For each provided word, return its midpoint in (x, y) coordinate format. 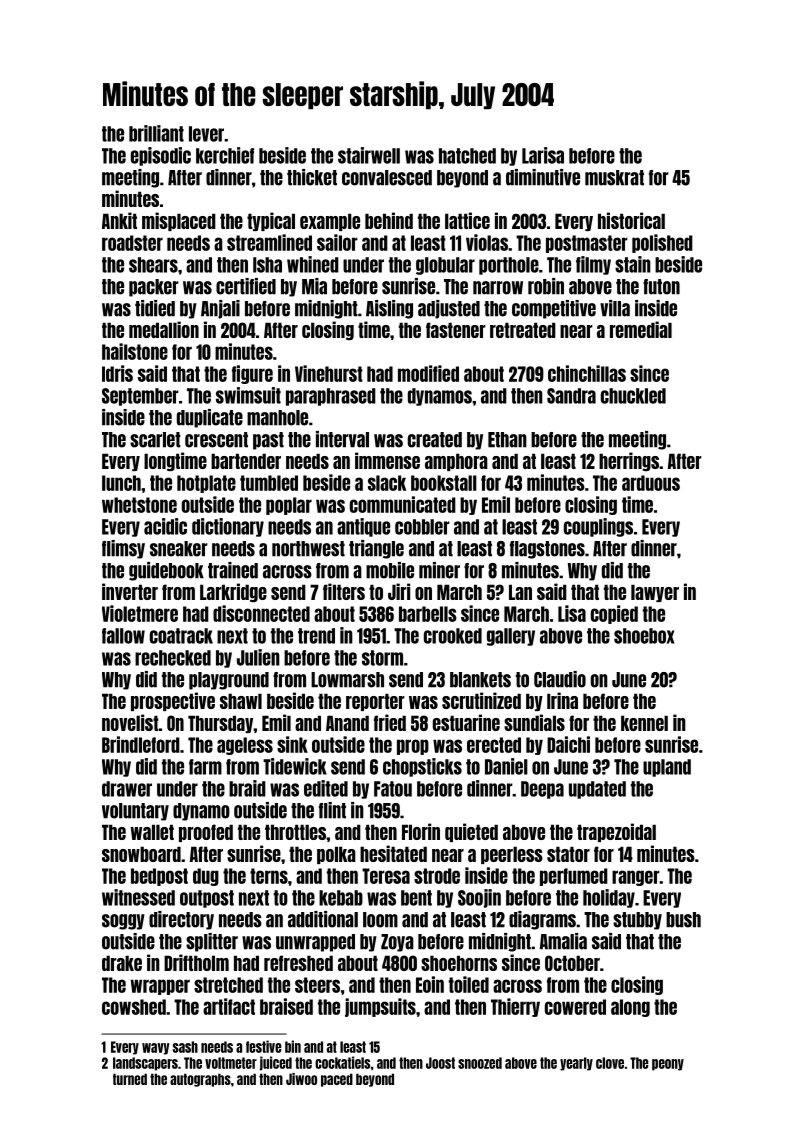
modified (428, 373)
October (572, 963)
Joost (440, 1063)
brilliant (156, 133)
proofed (206, 833)
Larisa (543, 155)
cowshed (134, 1007)
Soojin (479, 898)
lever (206, 134)
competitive (554, 309)
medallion (164, 329)
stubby (637, 921)
